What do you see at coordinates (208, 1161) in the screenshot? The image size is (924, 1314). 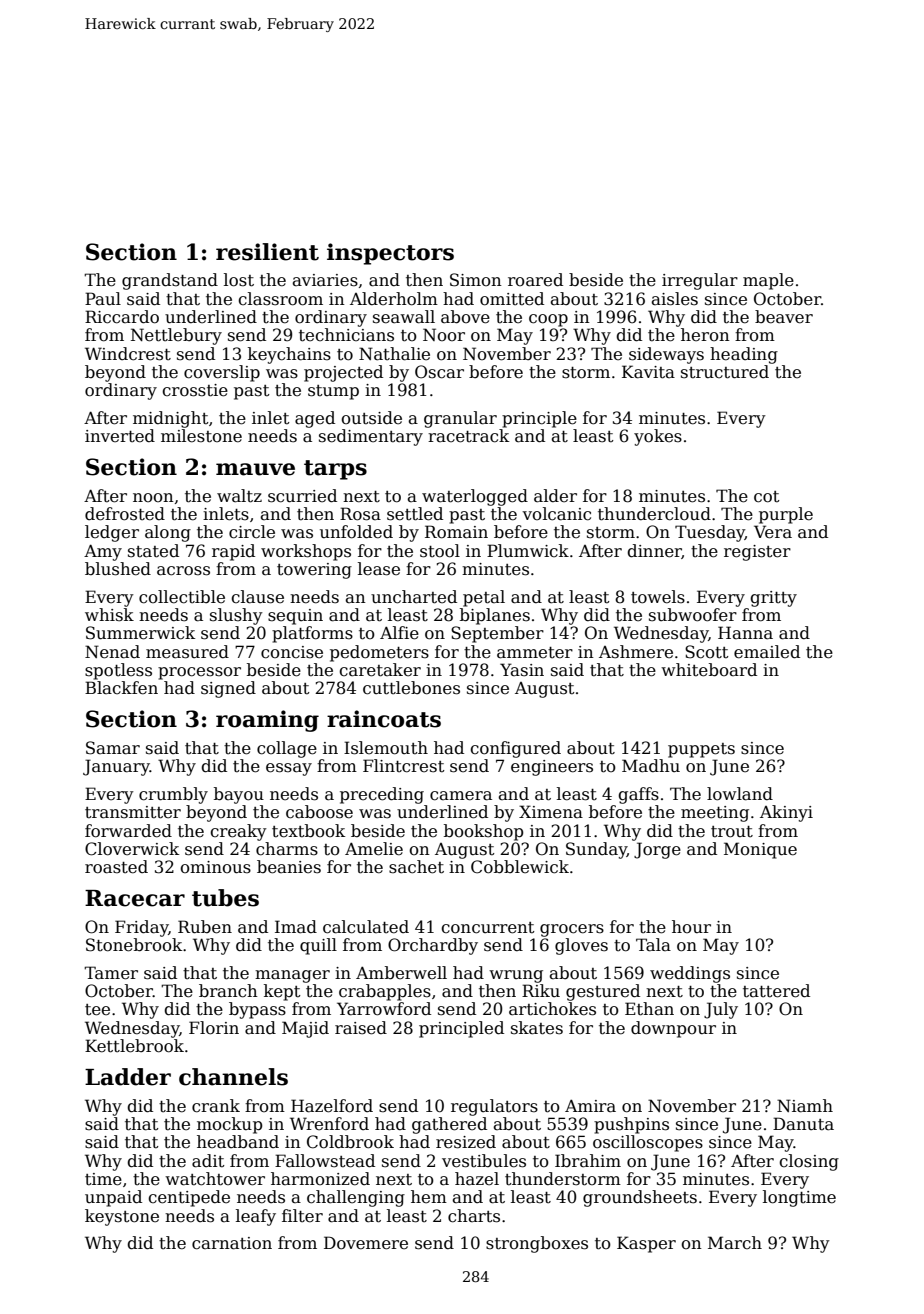 I see `adit` at bounding box center [208, 1161].
